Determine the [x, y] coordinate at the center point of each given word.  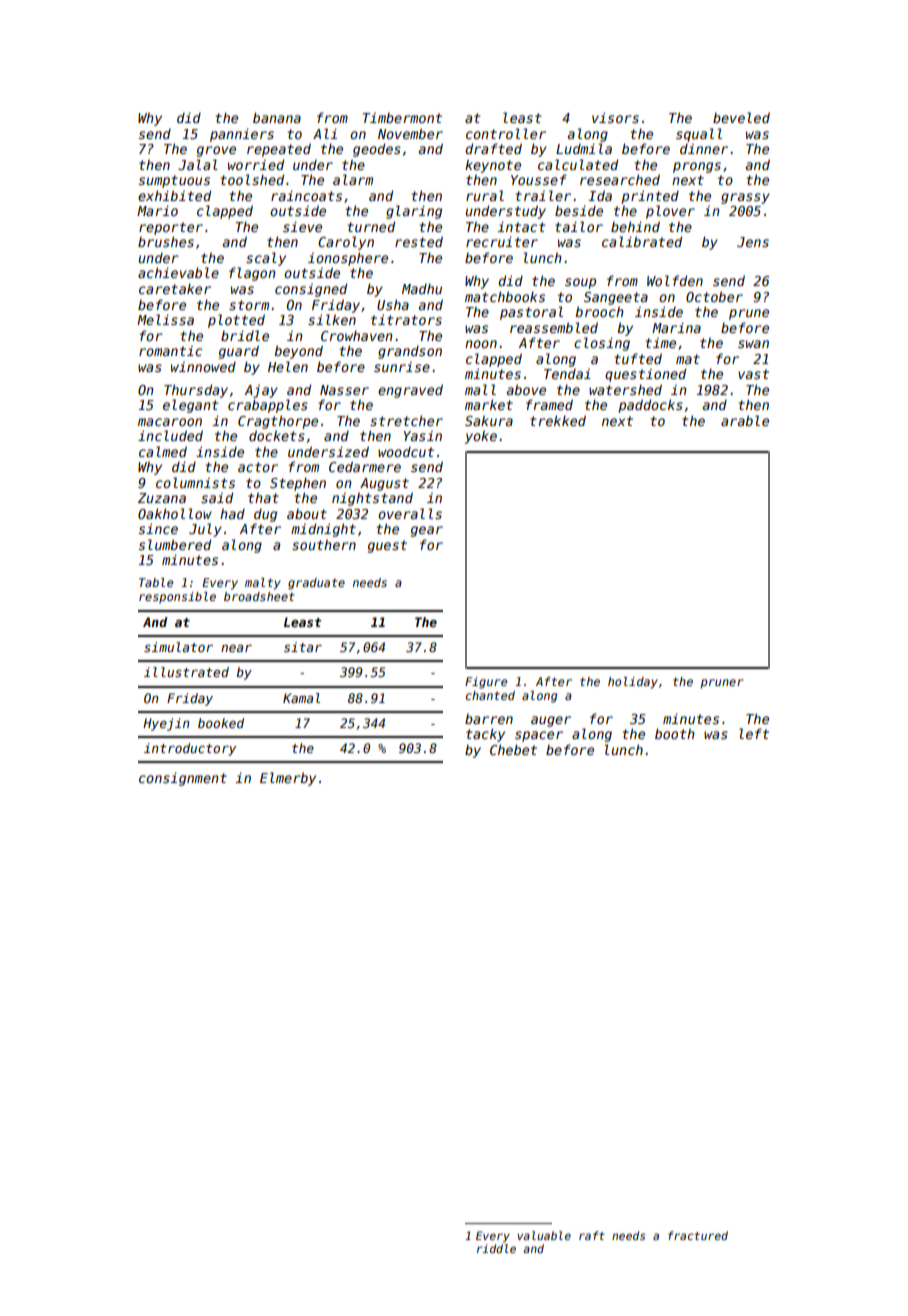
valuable [544, 1235]
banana [277, 117]
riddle [496, 1248]
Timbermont [402, 118]
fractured [698, 1235]
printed [650, 197]
